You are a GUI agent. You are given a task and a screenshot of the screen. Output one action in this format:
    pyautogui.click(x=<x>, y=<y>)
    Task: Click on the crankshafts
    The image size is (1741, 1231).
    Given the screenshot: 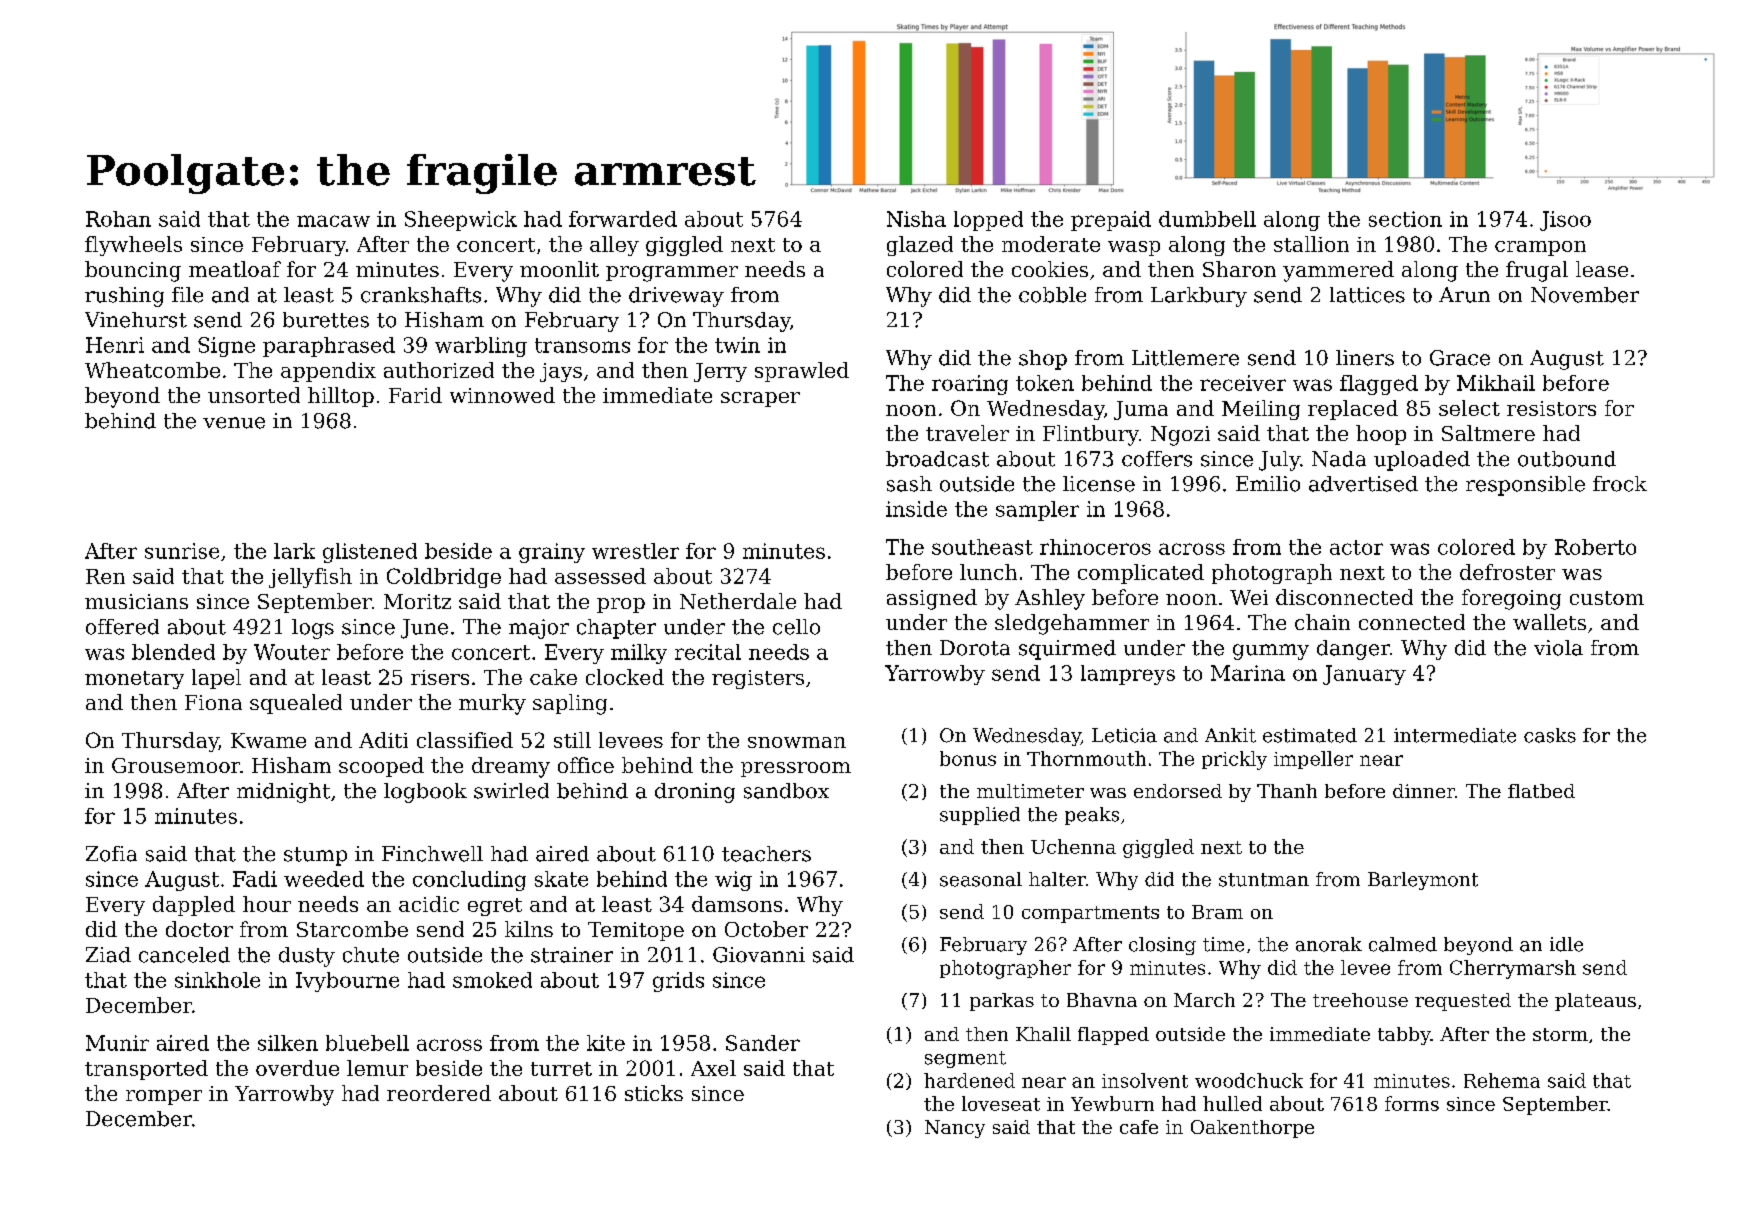 What is the action you would take?
    pyautogui.click(x=421, y=295)
